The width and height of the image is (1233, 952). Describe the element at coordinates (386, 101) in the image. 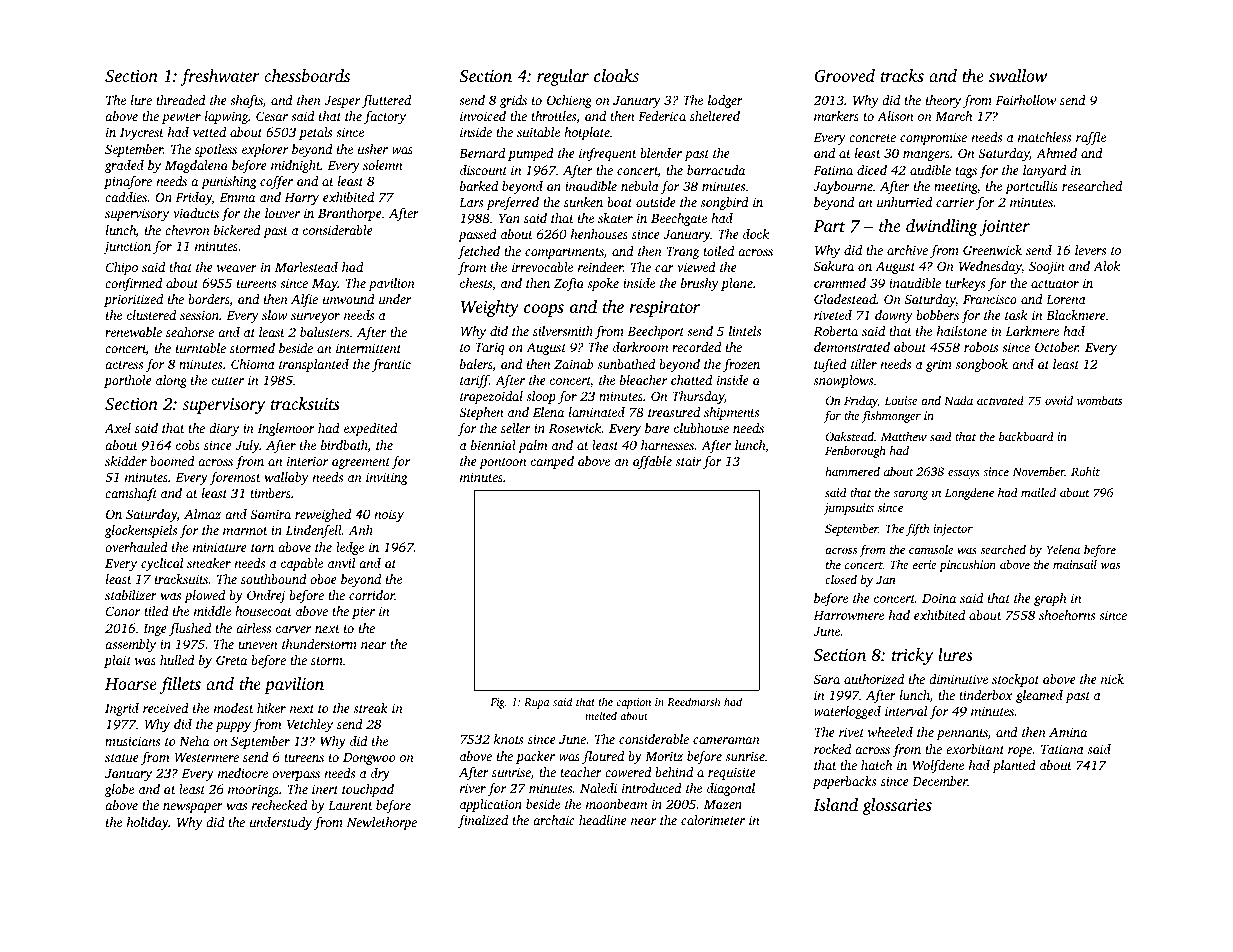

I see `fluttered` at that location.
